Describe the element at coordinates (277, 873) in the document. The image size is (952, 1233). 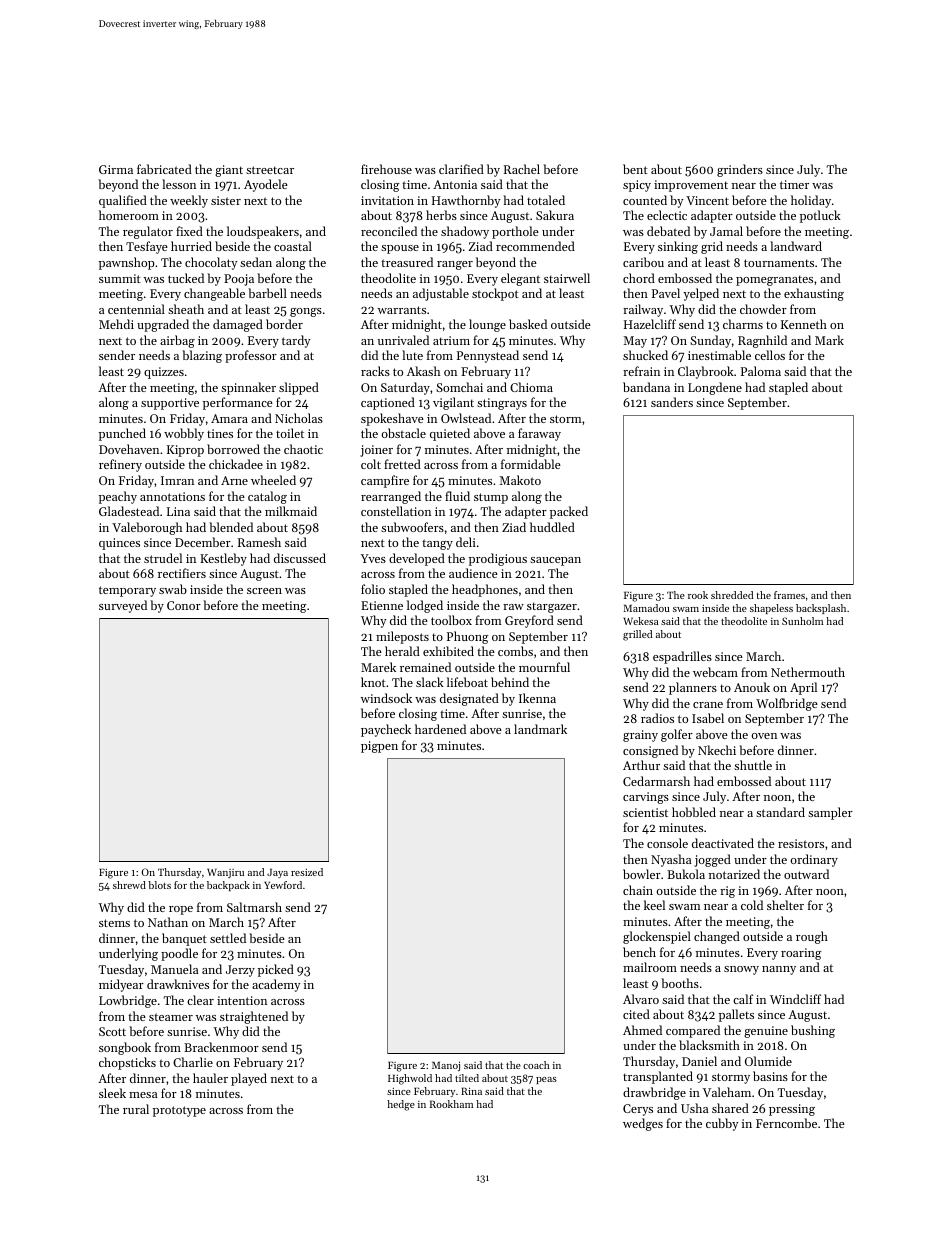
I see `Jaya` at that location.
